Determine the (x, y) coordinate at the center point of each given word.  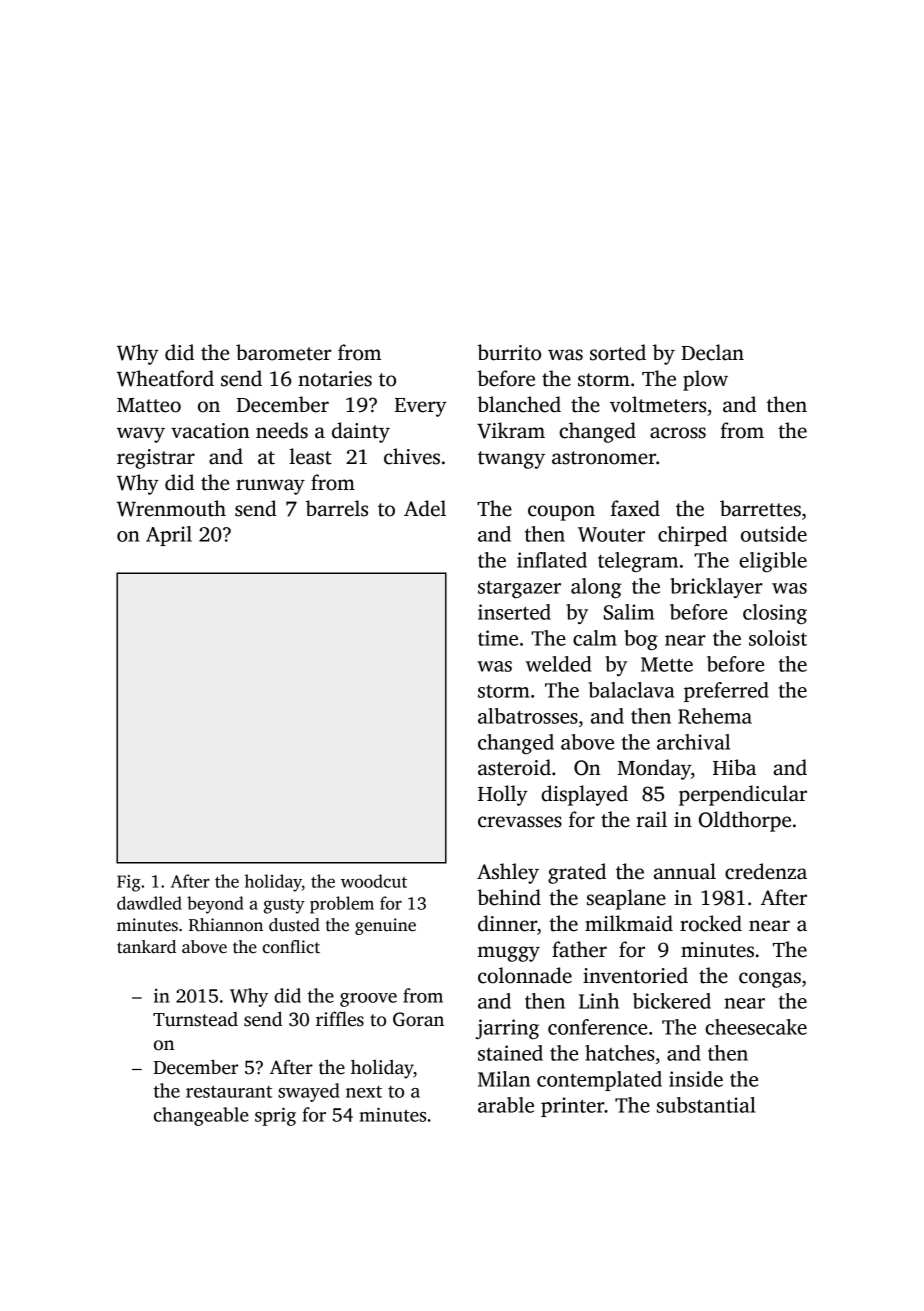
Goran (418, 1019)
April (169, 536)
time (498, 638)
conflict (291, 947)
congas (770, 980)
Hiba (734, 767)
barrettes (760, 508)
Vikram (511, 430)
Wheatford (165, 378)
